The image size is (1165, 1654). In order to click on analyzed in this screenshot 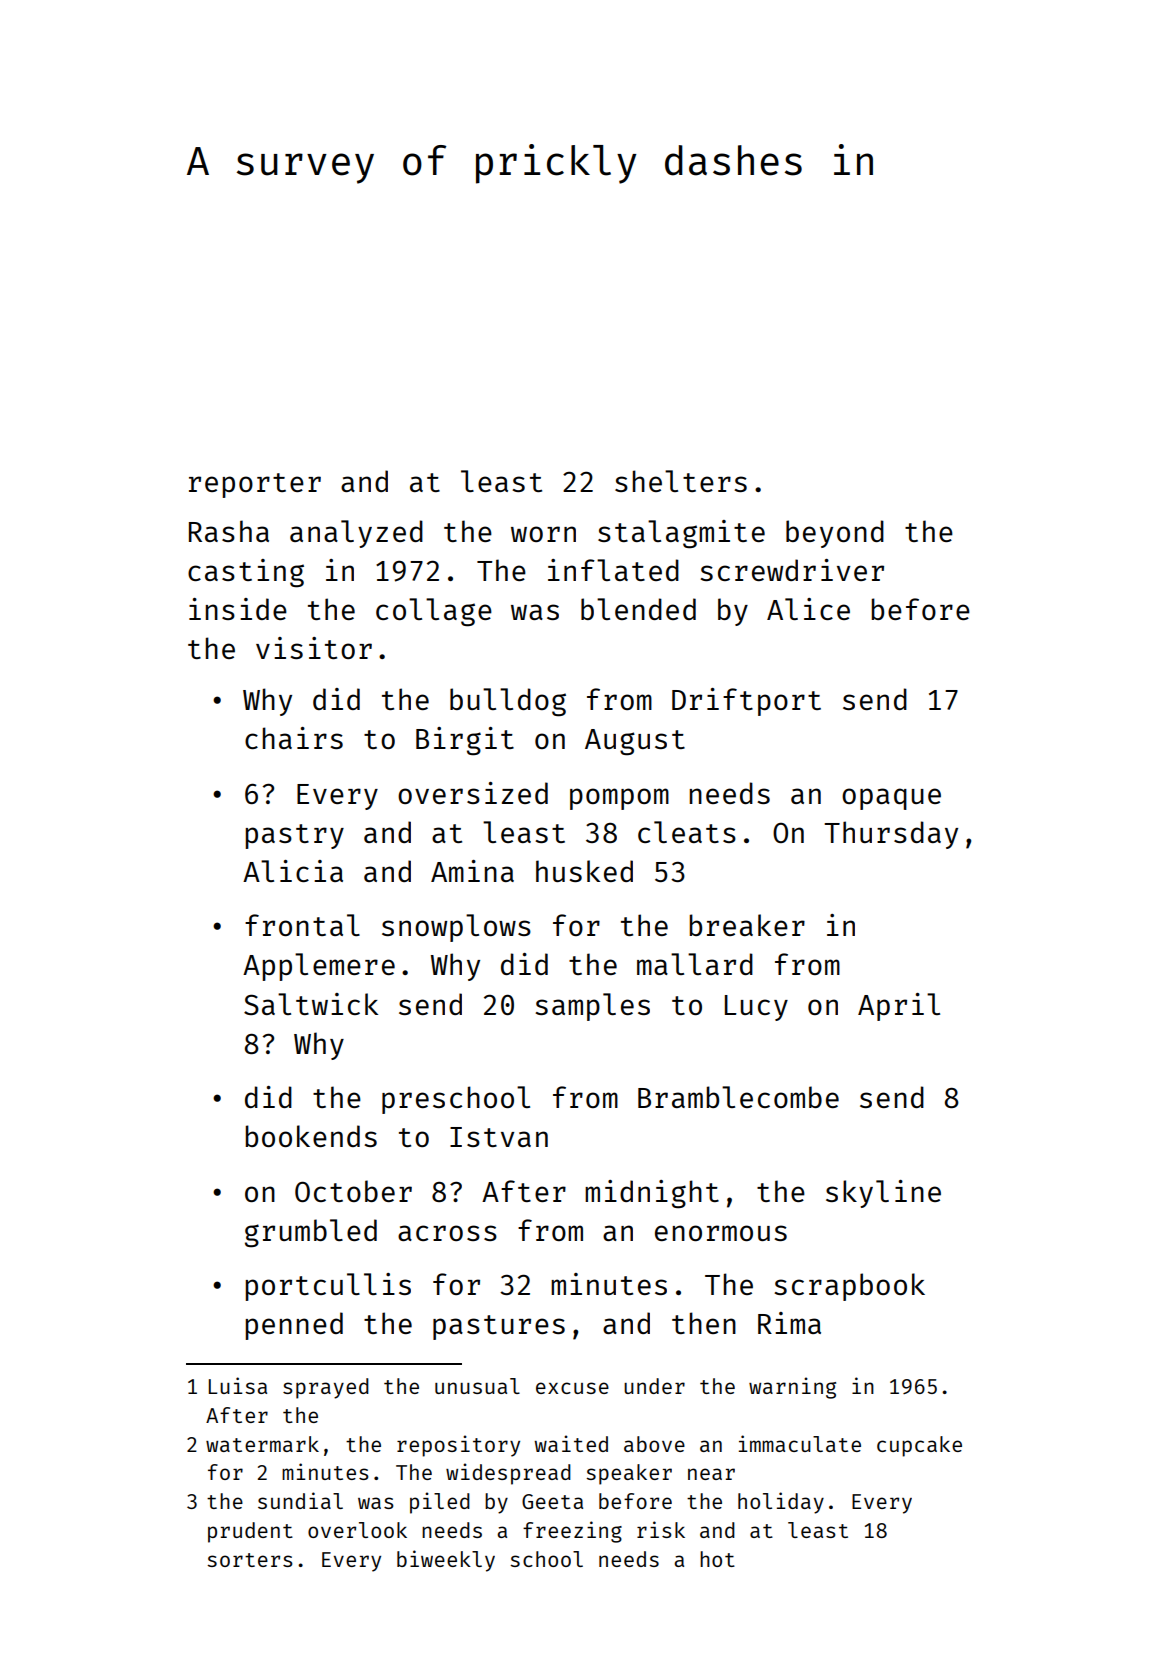, I will do `click(356, 534)`.
